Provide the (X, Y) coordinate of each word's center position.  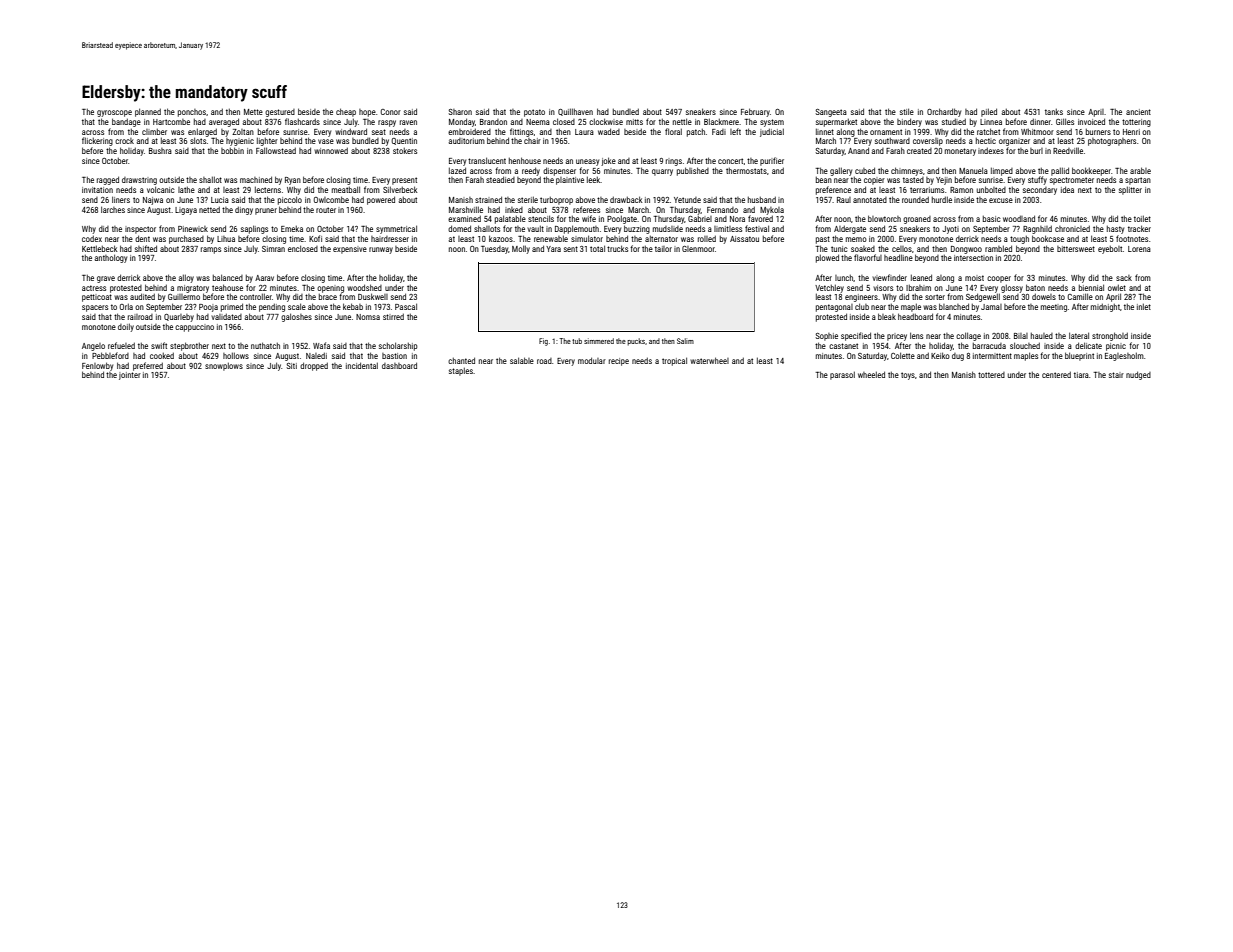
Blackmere (721, 121)
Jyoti (950, 230)
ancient (1138, 112)
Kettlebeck (100, 248)
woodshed (364, 287)
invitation (97, 190)
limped (1002, 171)
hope (367, 113)
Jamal (991, 307)
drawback (626, 199)
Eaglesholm (1124, 356)
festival (757, 228)
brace (328, 296)
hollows (236, 355)
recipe (619, 362)
